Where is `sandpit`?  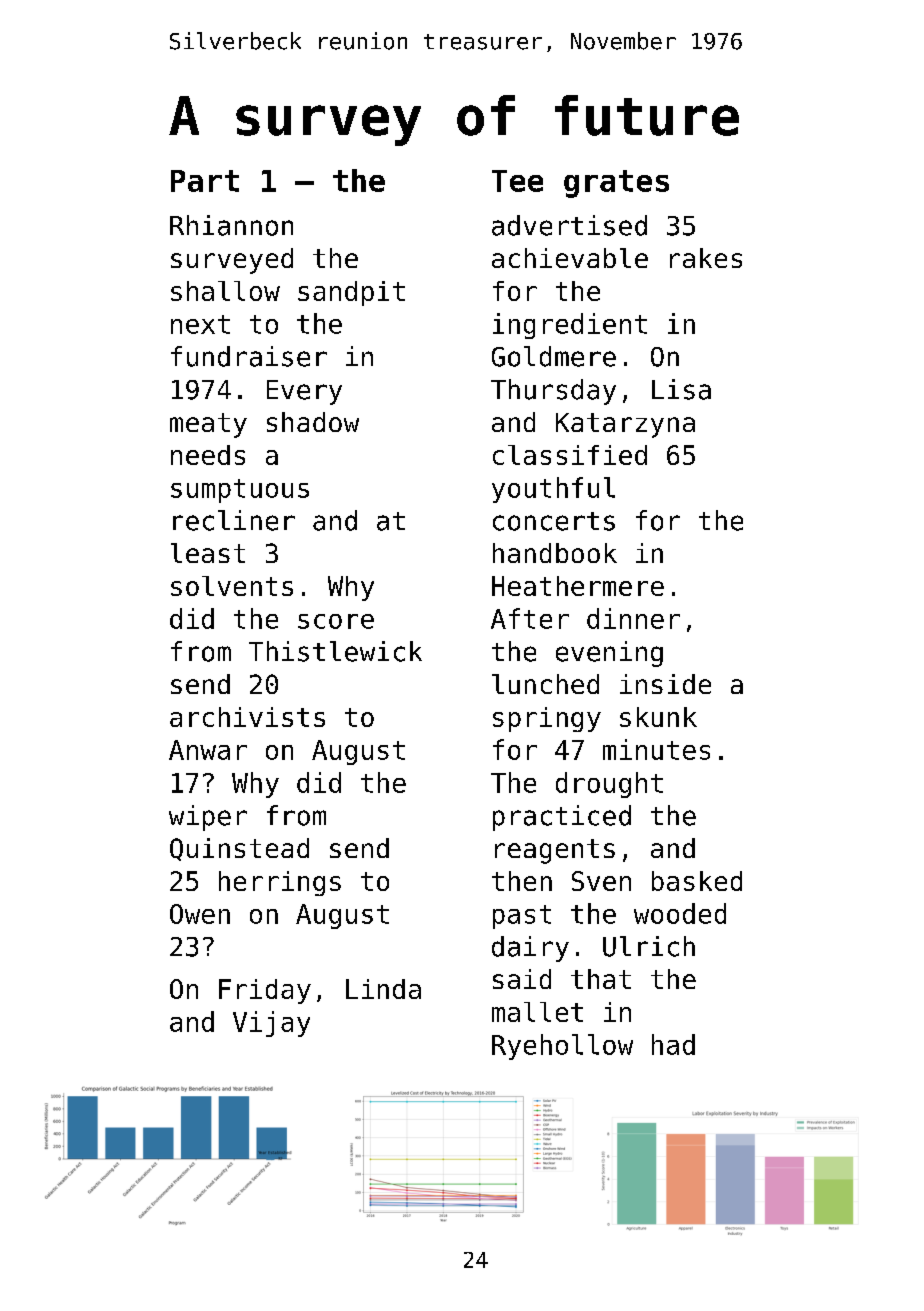 sandpit is located at coordinates (351, 293).
